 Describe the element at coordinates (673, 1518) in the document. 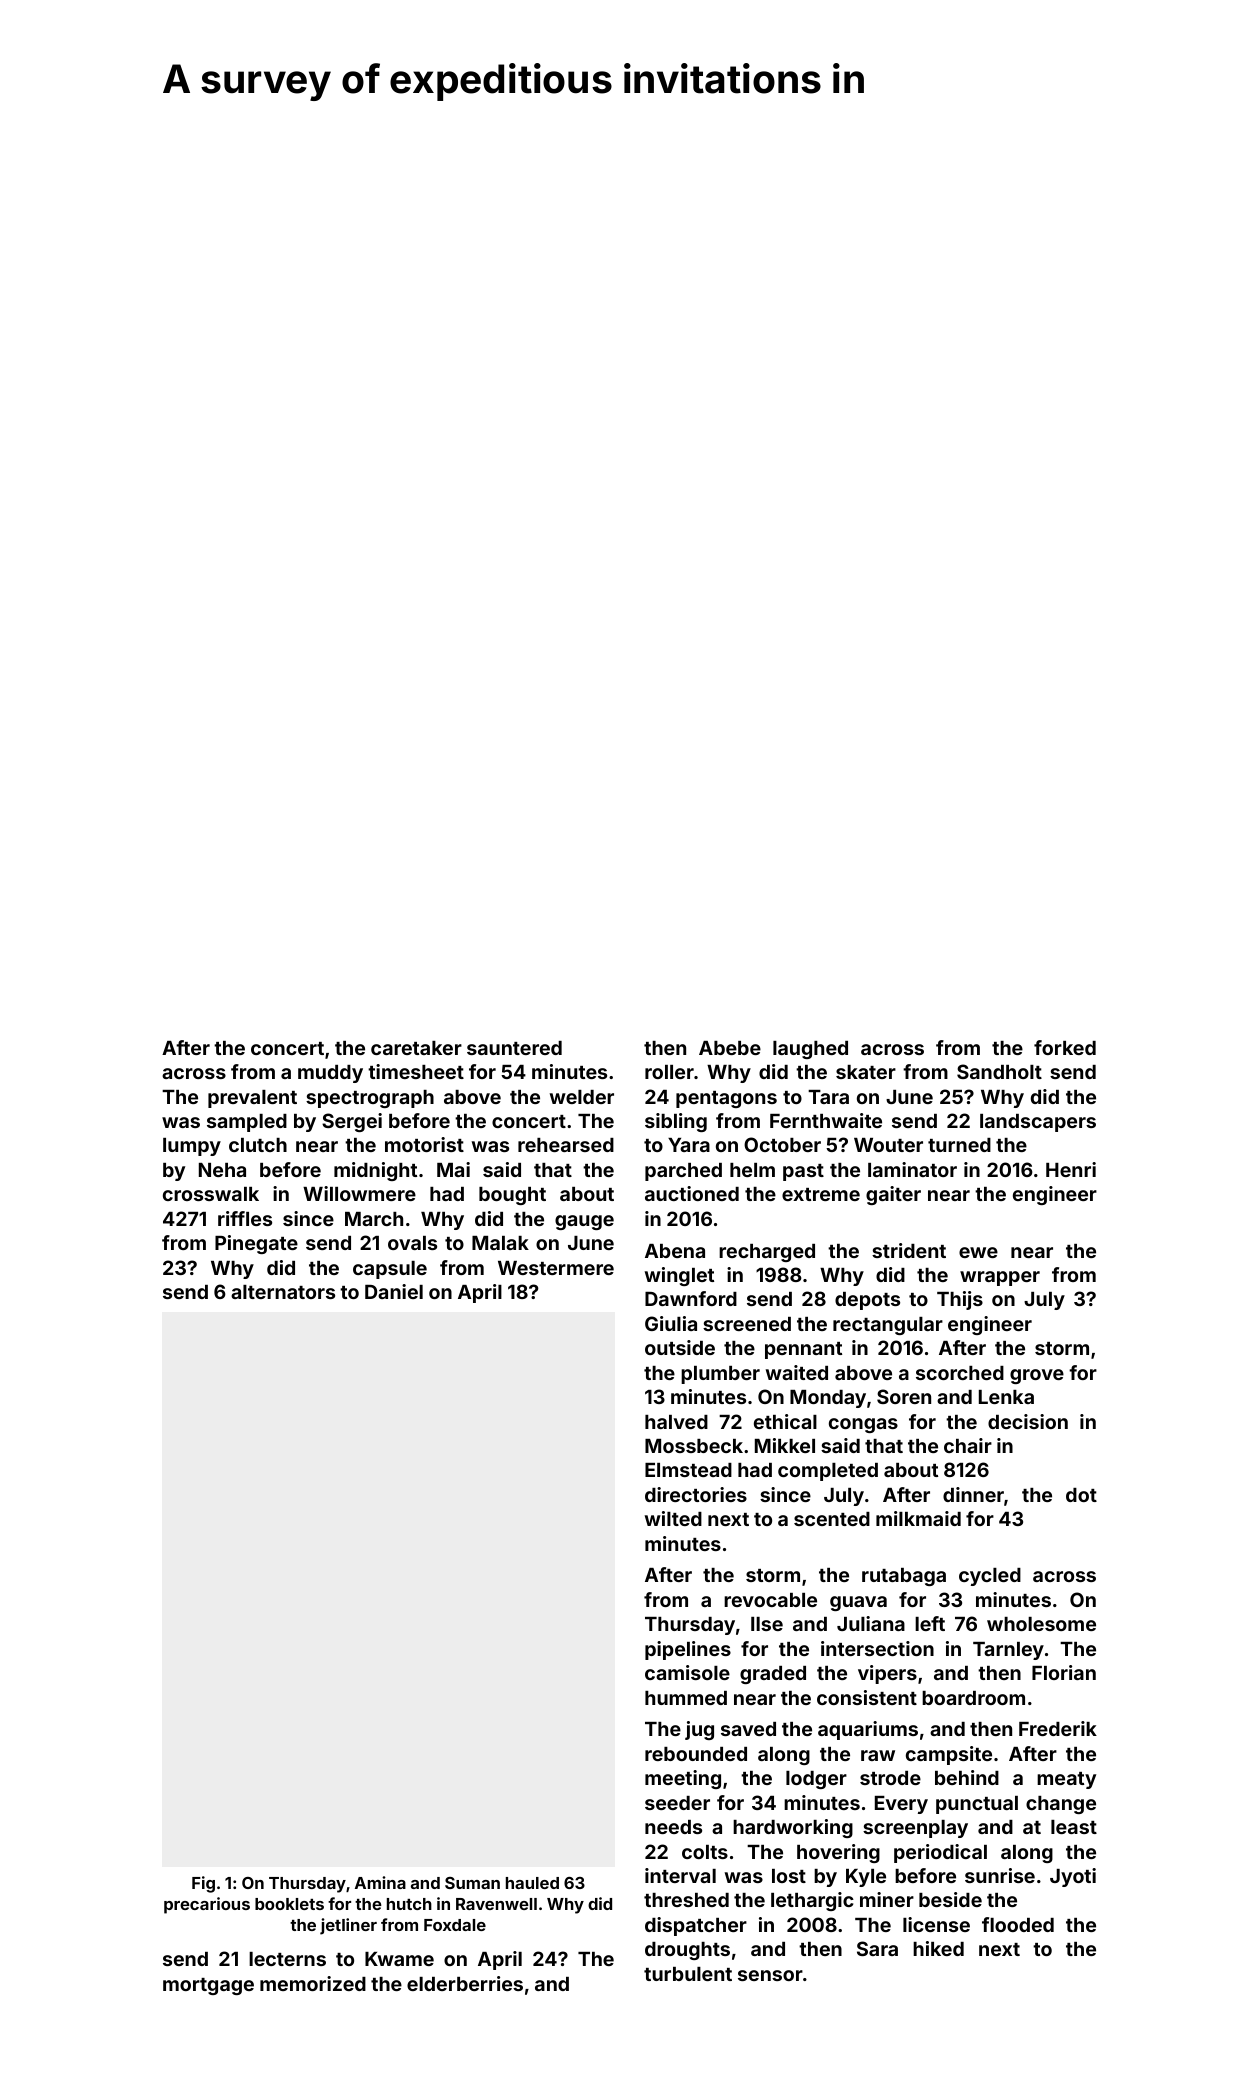

I see `wilted` at that location.
